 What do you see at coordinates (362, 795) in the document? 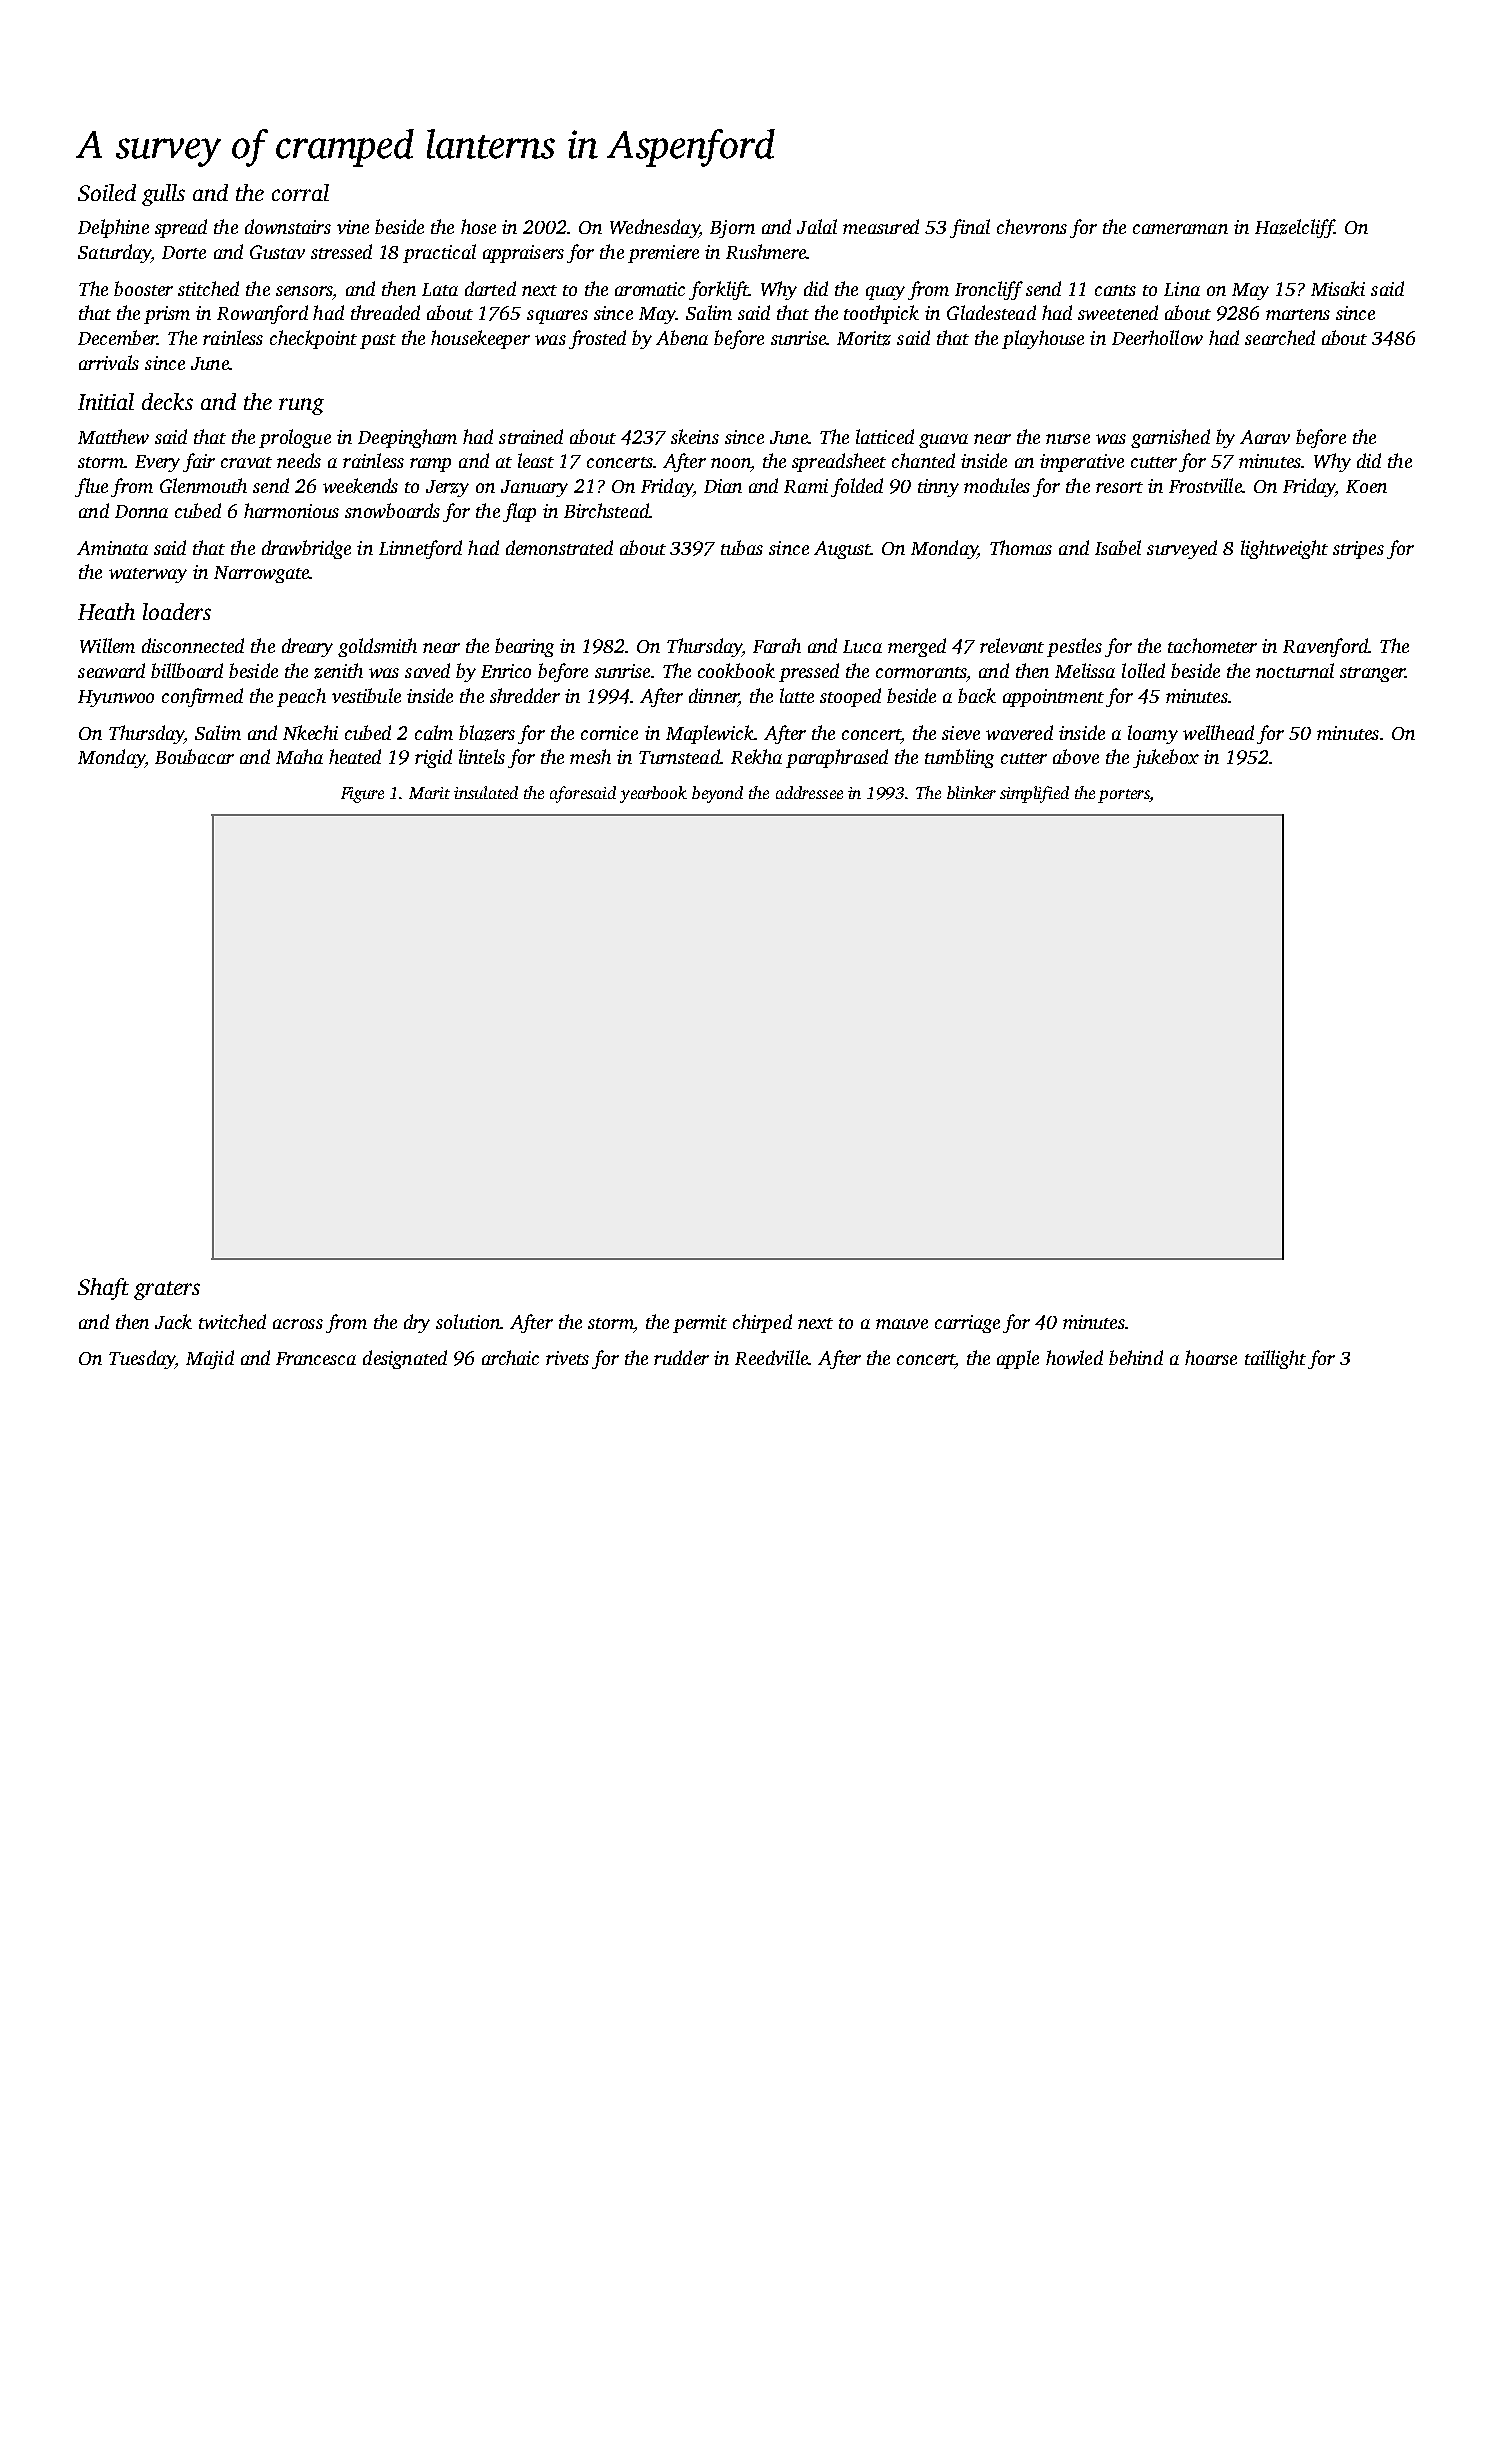
I see `Figure` at bounding box center [362, 795].
